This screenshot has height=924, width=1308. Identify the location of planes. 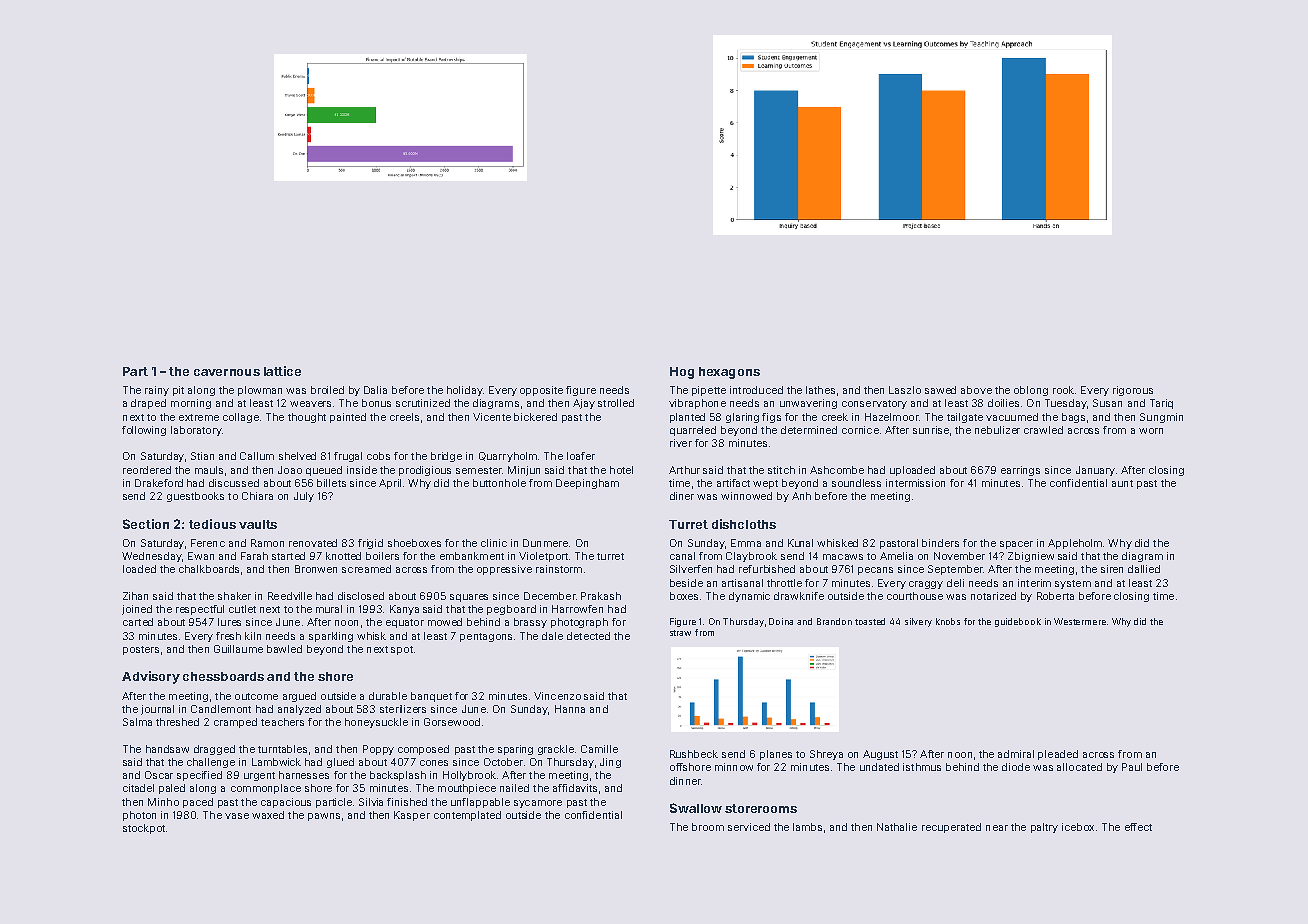
(776, 755).
